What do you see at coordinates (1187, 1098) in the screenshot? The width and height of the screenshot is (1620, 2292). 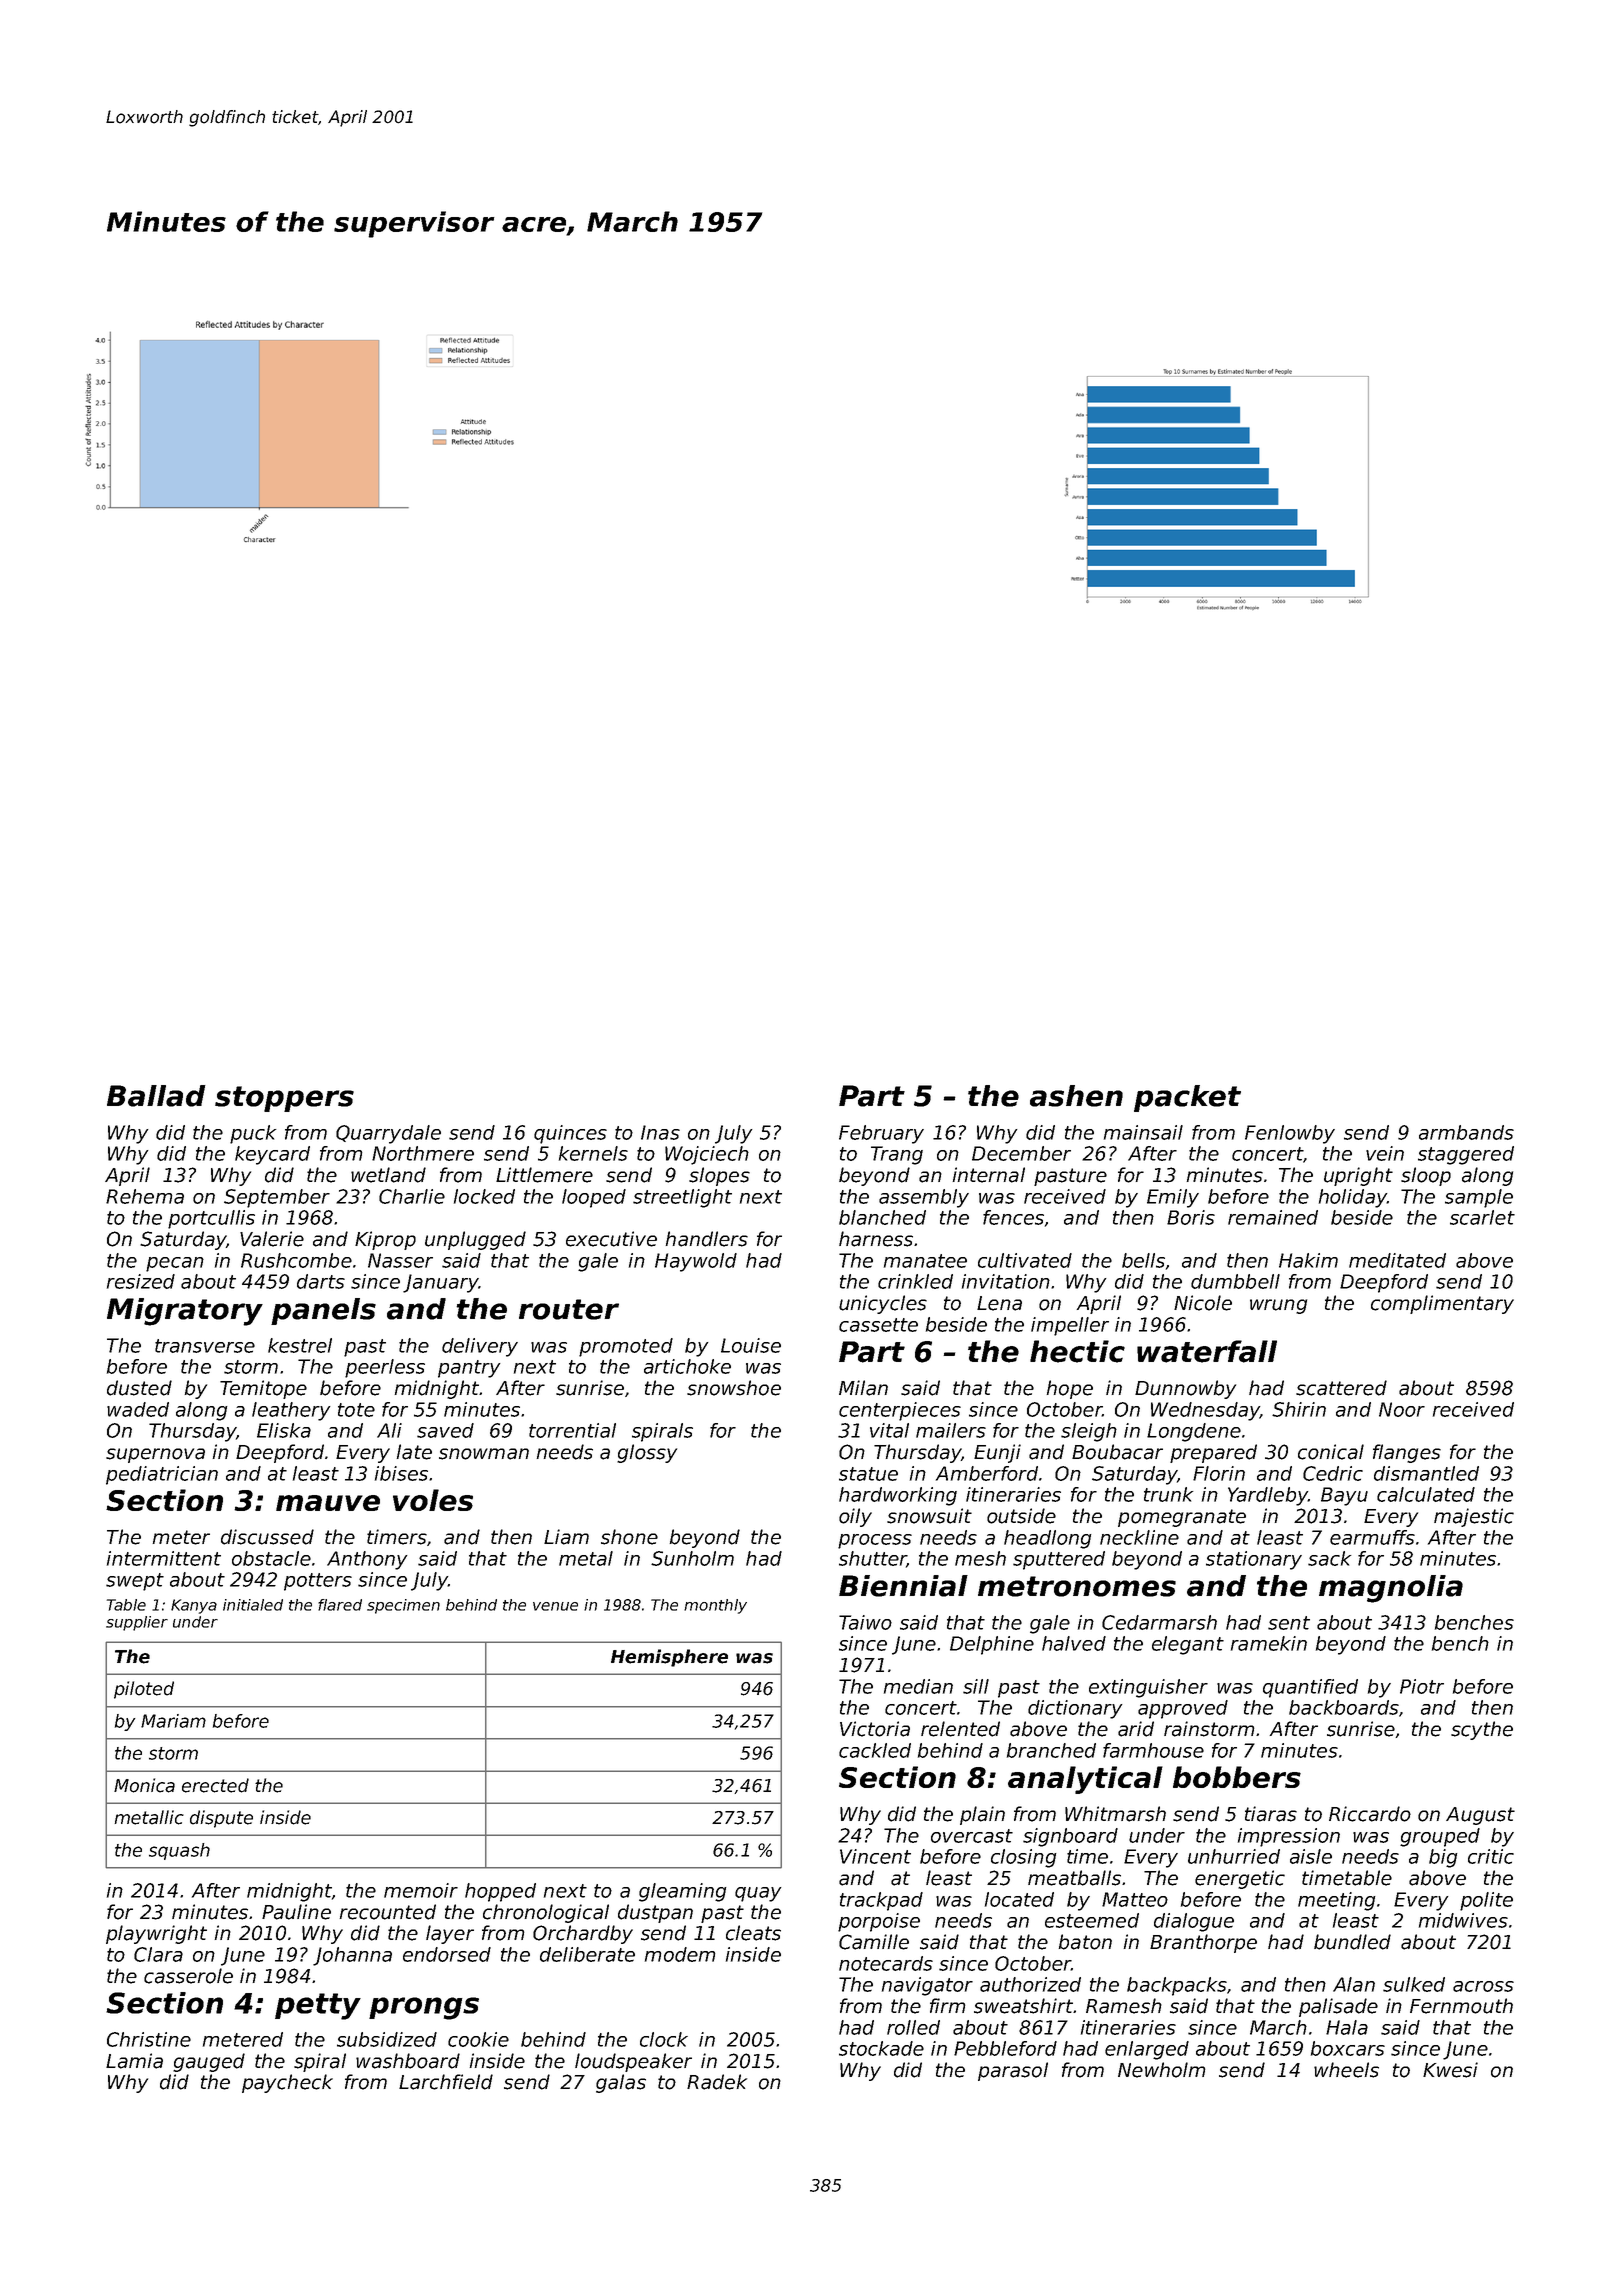 I see `packet` at bounding box center [1187, 1098].
